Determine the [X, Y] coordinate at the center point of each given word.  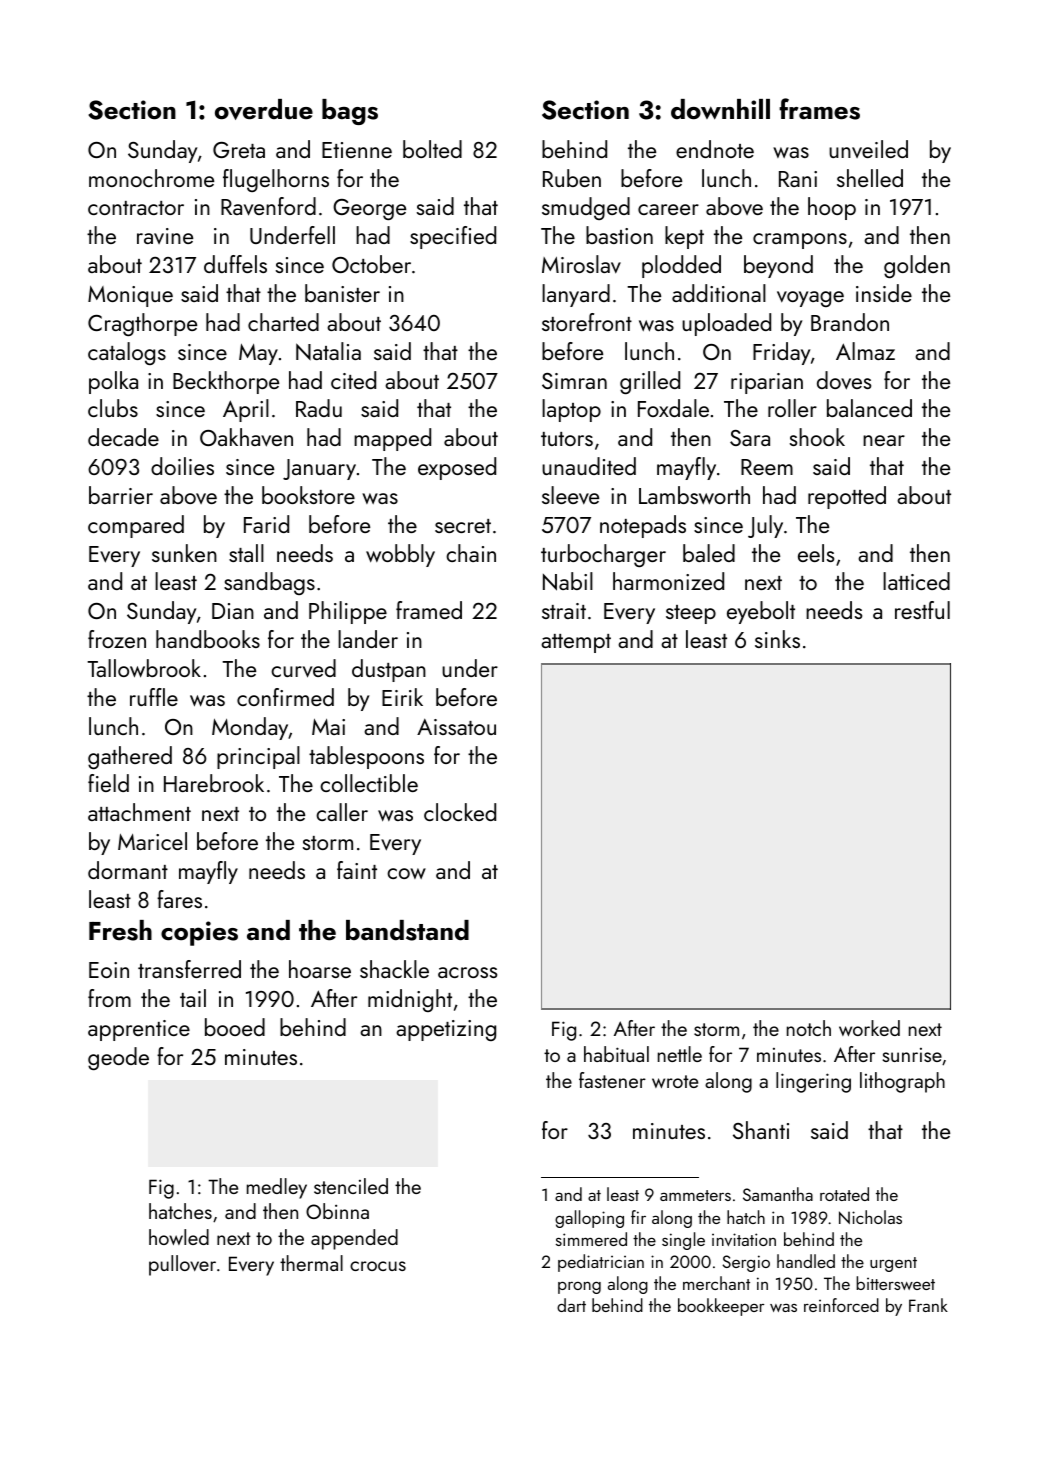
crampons [800, 241]
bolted [432, 149]
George [369, 209]
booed [235, 1027]
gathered [130, 757]
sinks [777, 639]
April [246, 410]
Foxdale [673, 408]
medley [277, 1188]
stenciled [351, 1186]
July [765, 526]
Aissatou [456, 726]
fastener [612, 1080]
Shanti [761, 1130]
